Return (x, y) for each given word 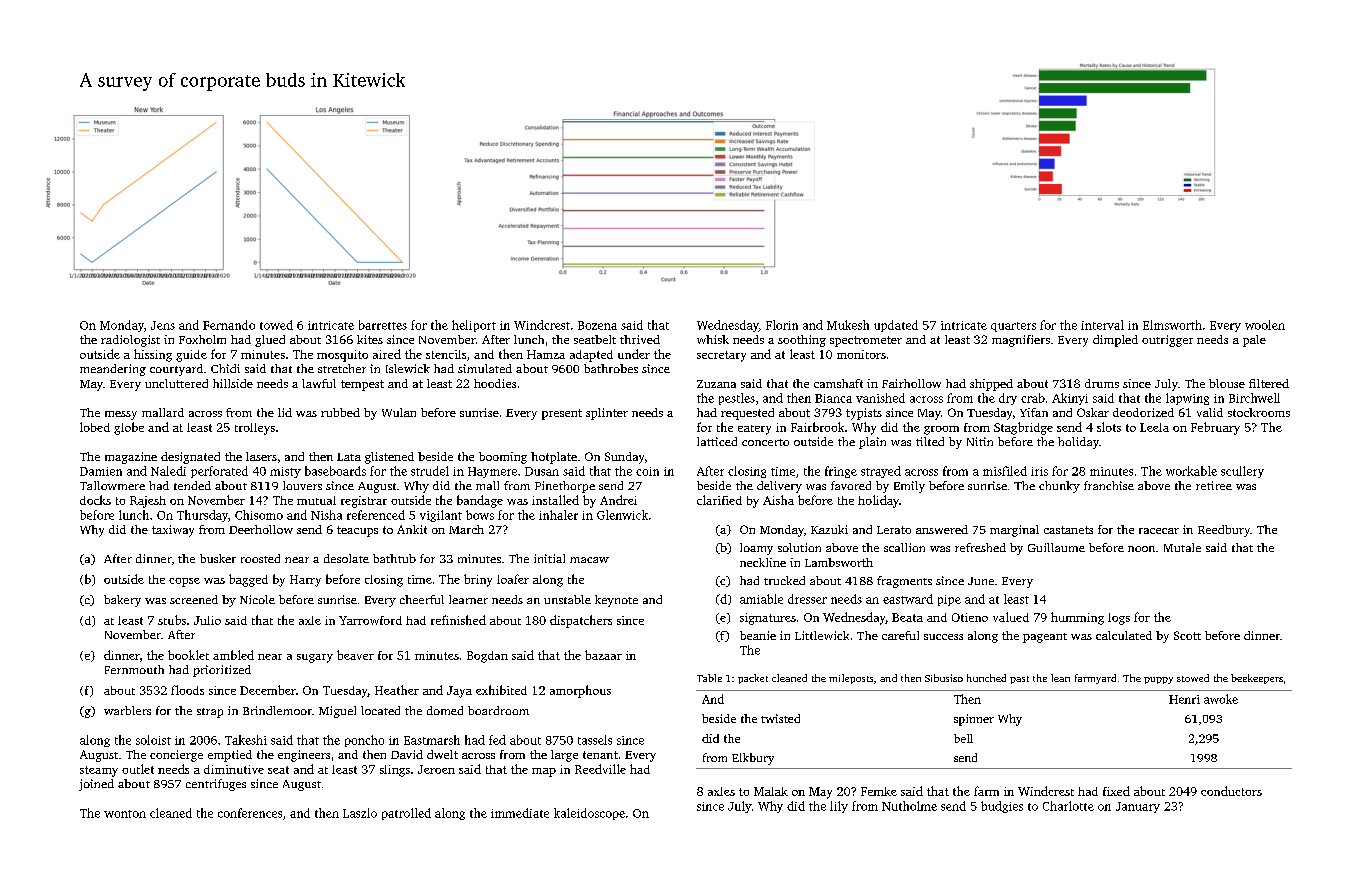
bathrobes (611, 368)
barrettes (383, 325)
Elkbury (753, 759)
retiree (1214, 485)
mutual (316, 500)
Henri (1184, 699)
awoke (1221, 699)
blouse (1227, 383)
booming (503, 458)
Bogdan (487, 657)
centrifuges (216, 785)
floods (187, 690)
